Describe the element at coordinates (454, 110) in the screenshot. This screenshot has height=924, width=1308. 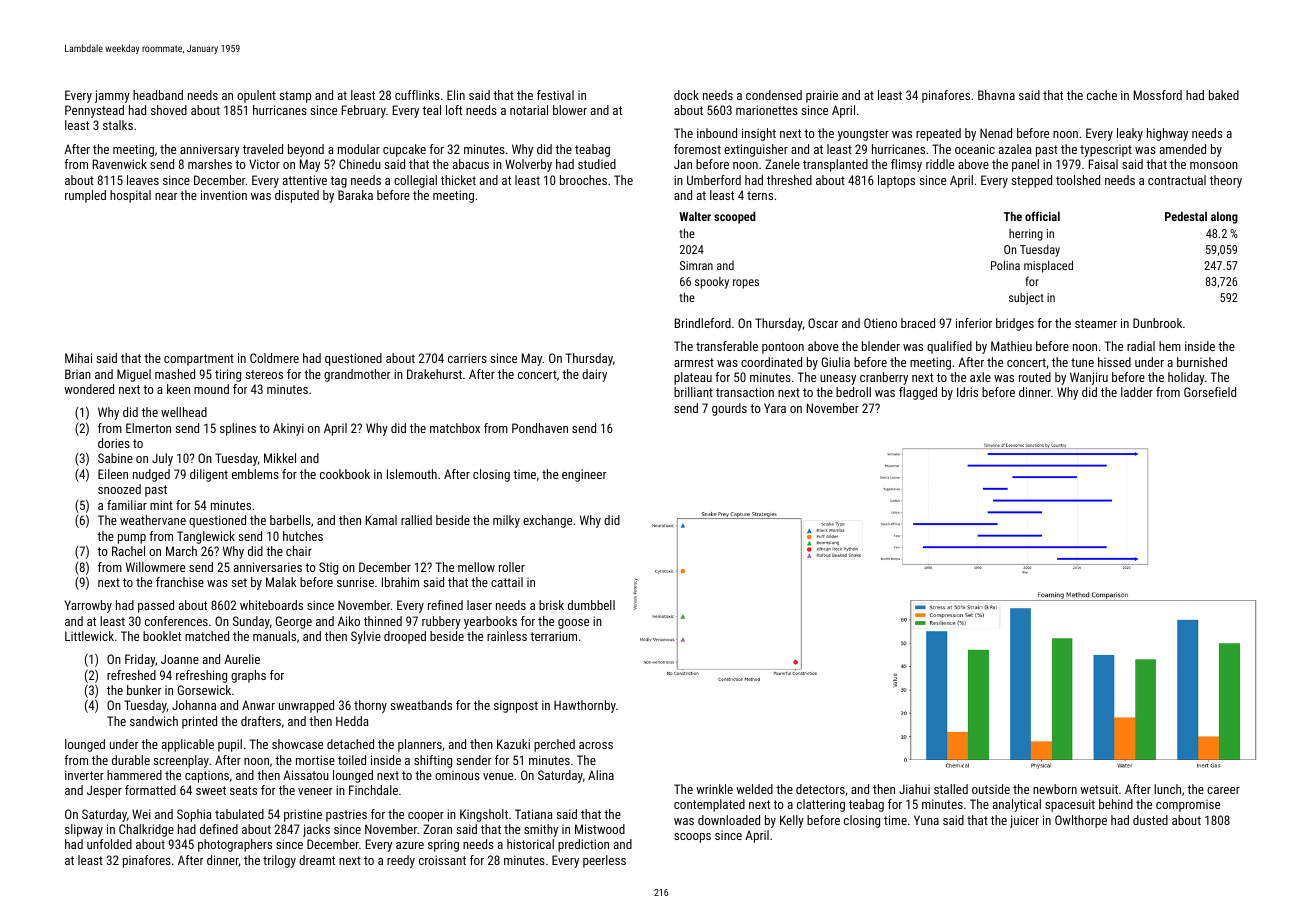
I see `loft` at that location.
